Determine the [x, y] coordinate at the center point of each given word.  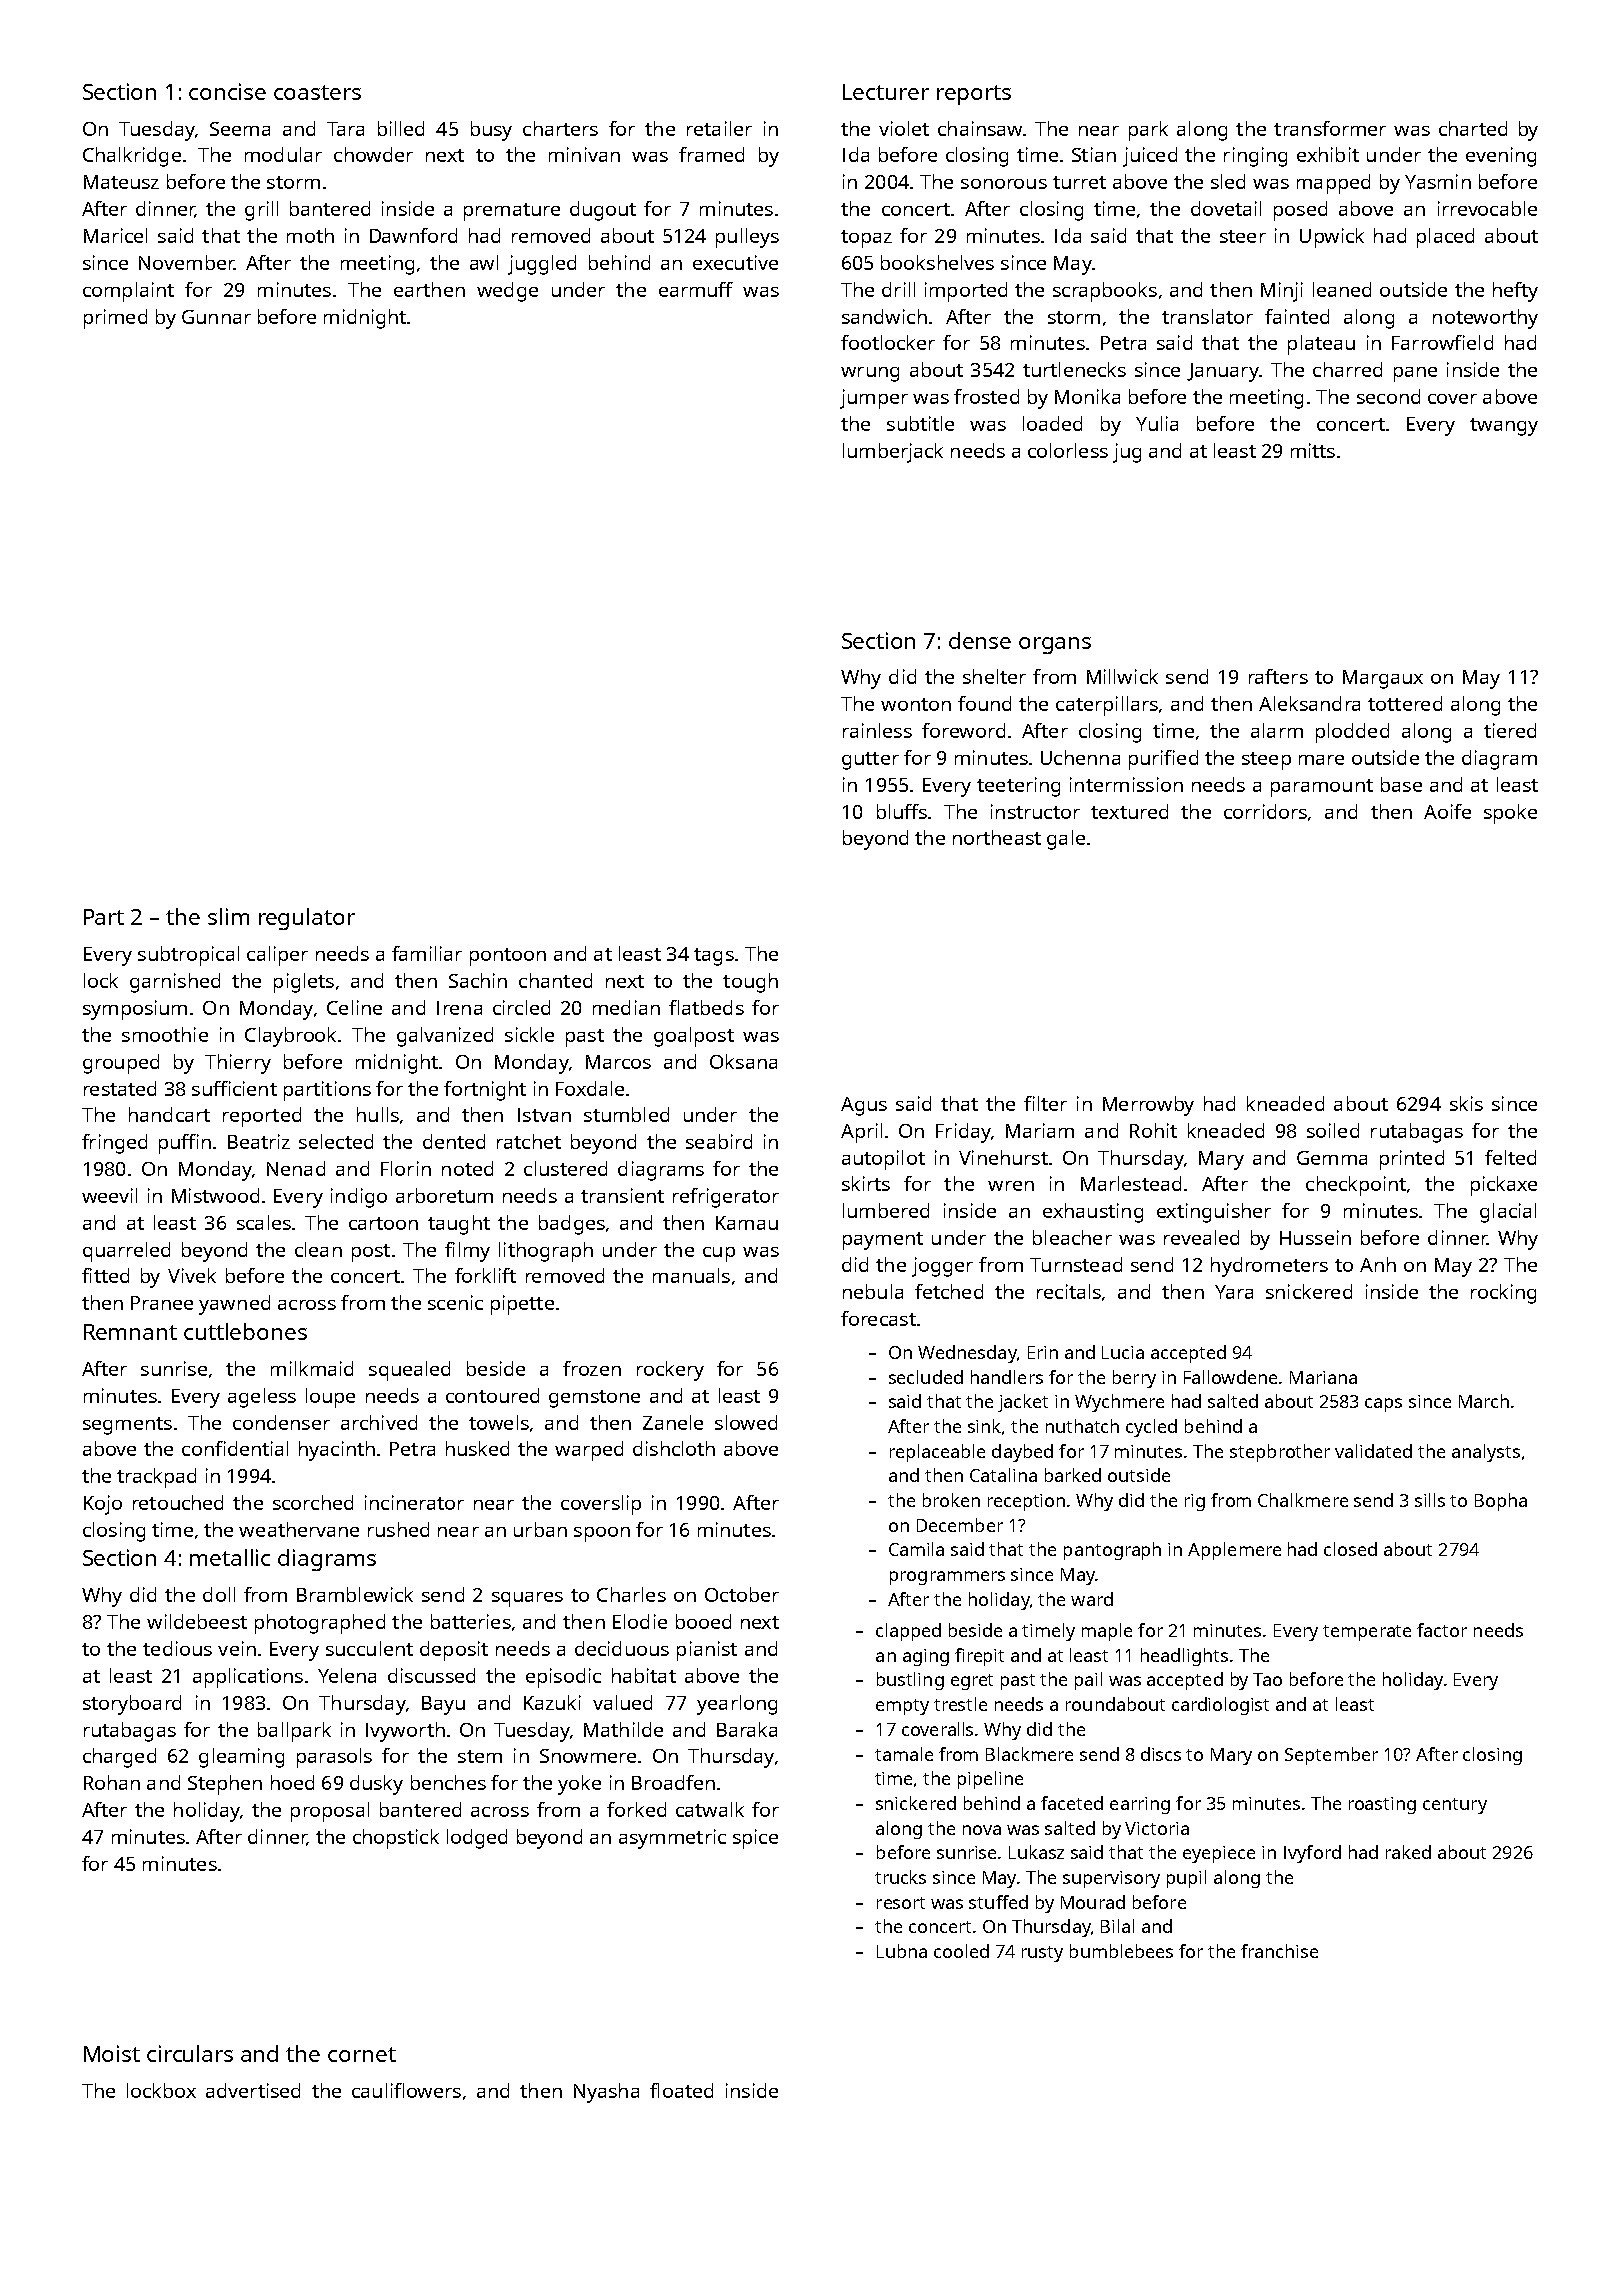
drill [898, 289]
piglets [304, 983]
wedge [507, 292]
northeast [997, 837]
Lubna [902, 1951]
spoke [1510, 814]
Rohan [112, 1782]
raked [1408, 1852]
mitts [1313, 450]
